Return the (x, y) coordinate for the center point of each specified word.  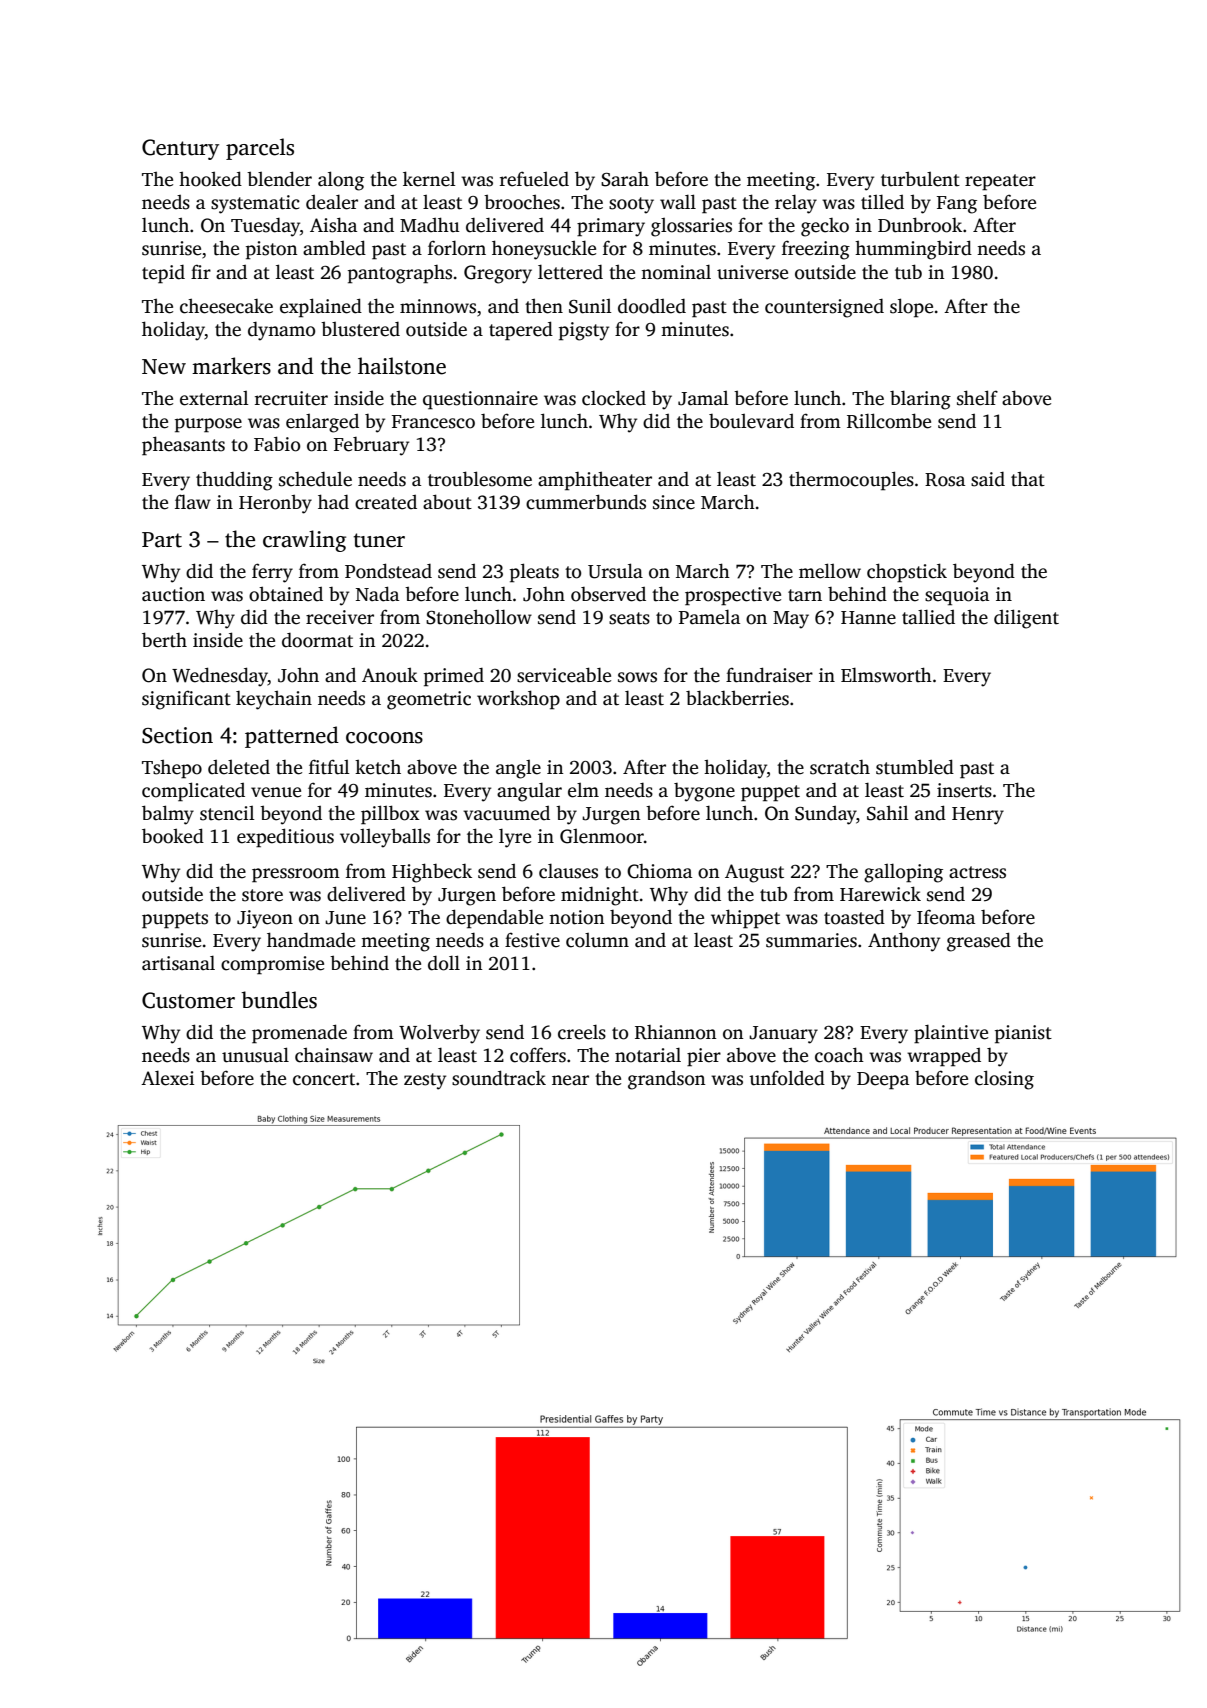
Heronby (275, 504)
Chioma (659, 871)
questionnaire (480, 400)
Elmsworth (886, 675)
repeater (1000, 182)
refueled (534, 179)
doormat (317, 640)
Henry (978, 816)
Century (180, 149)
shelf (977, 398)
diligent (1026, 619)
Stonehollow (479, 617)
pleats (534, 573)
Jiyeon (265, 919)
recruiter (291, 398)
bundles (279, 1000)
